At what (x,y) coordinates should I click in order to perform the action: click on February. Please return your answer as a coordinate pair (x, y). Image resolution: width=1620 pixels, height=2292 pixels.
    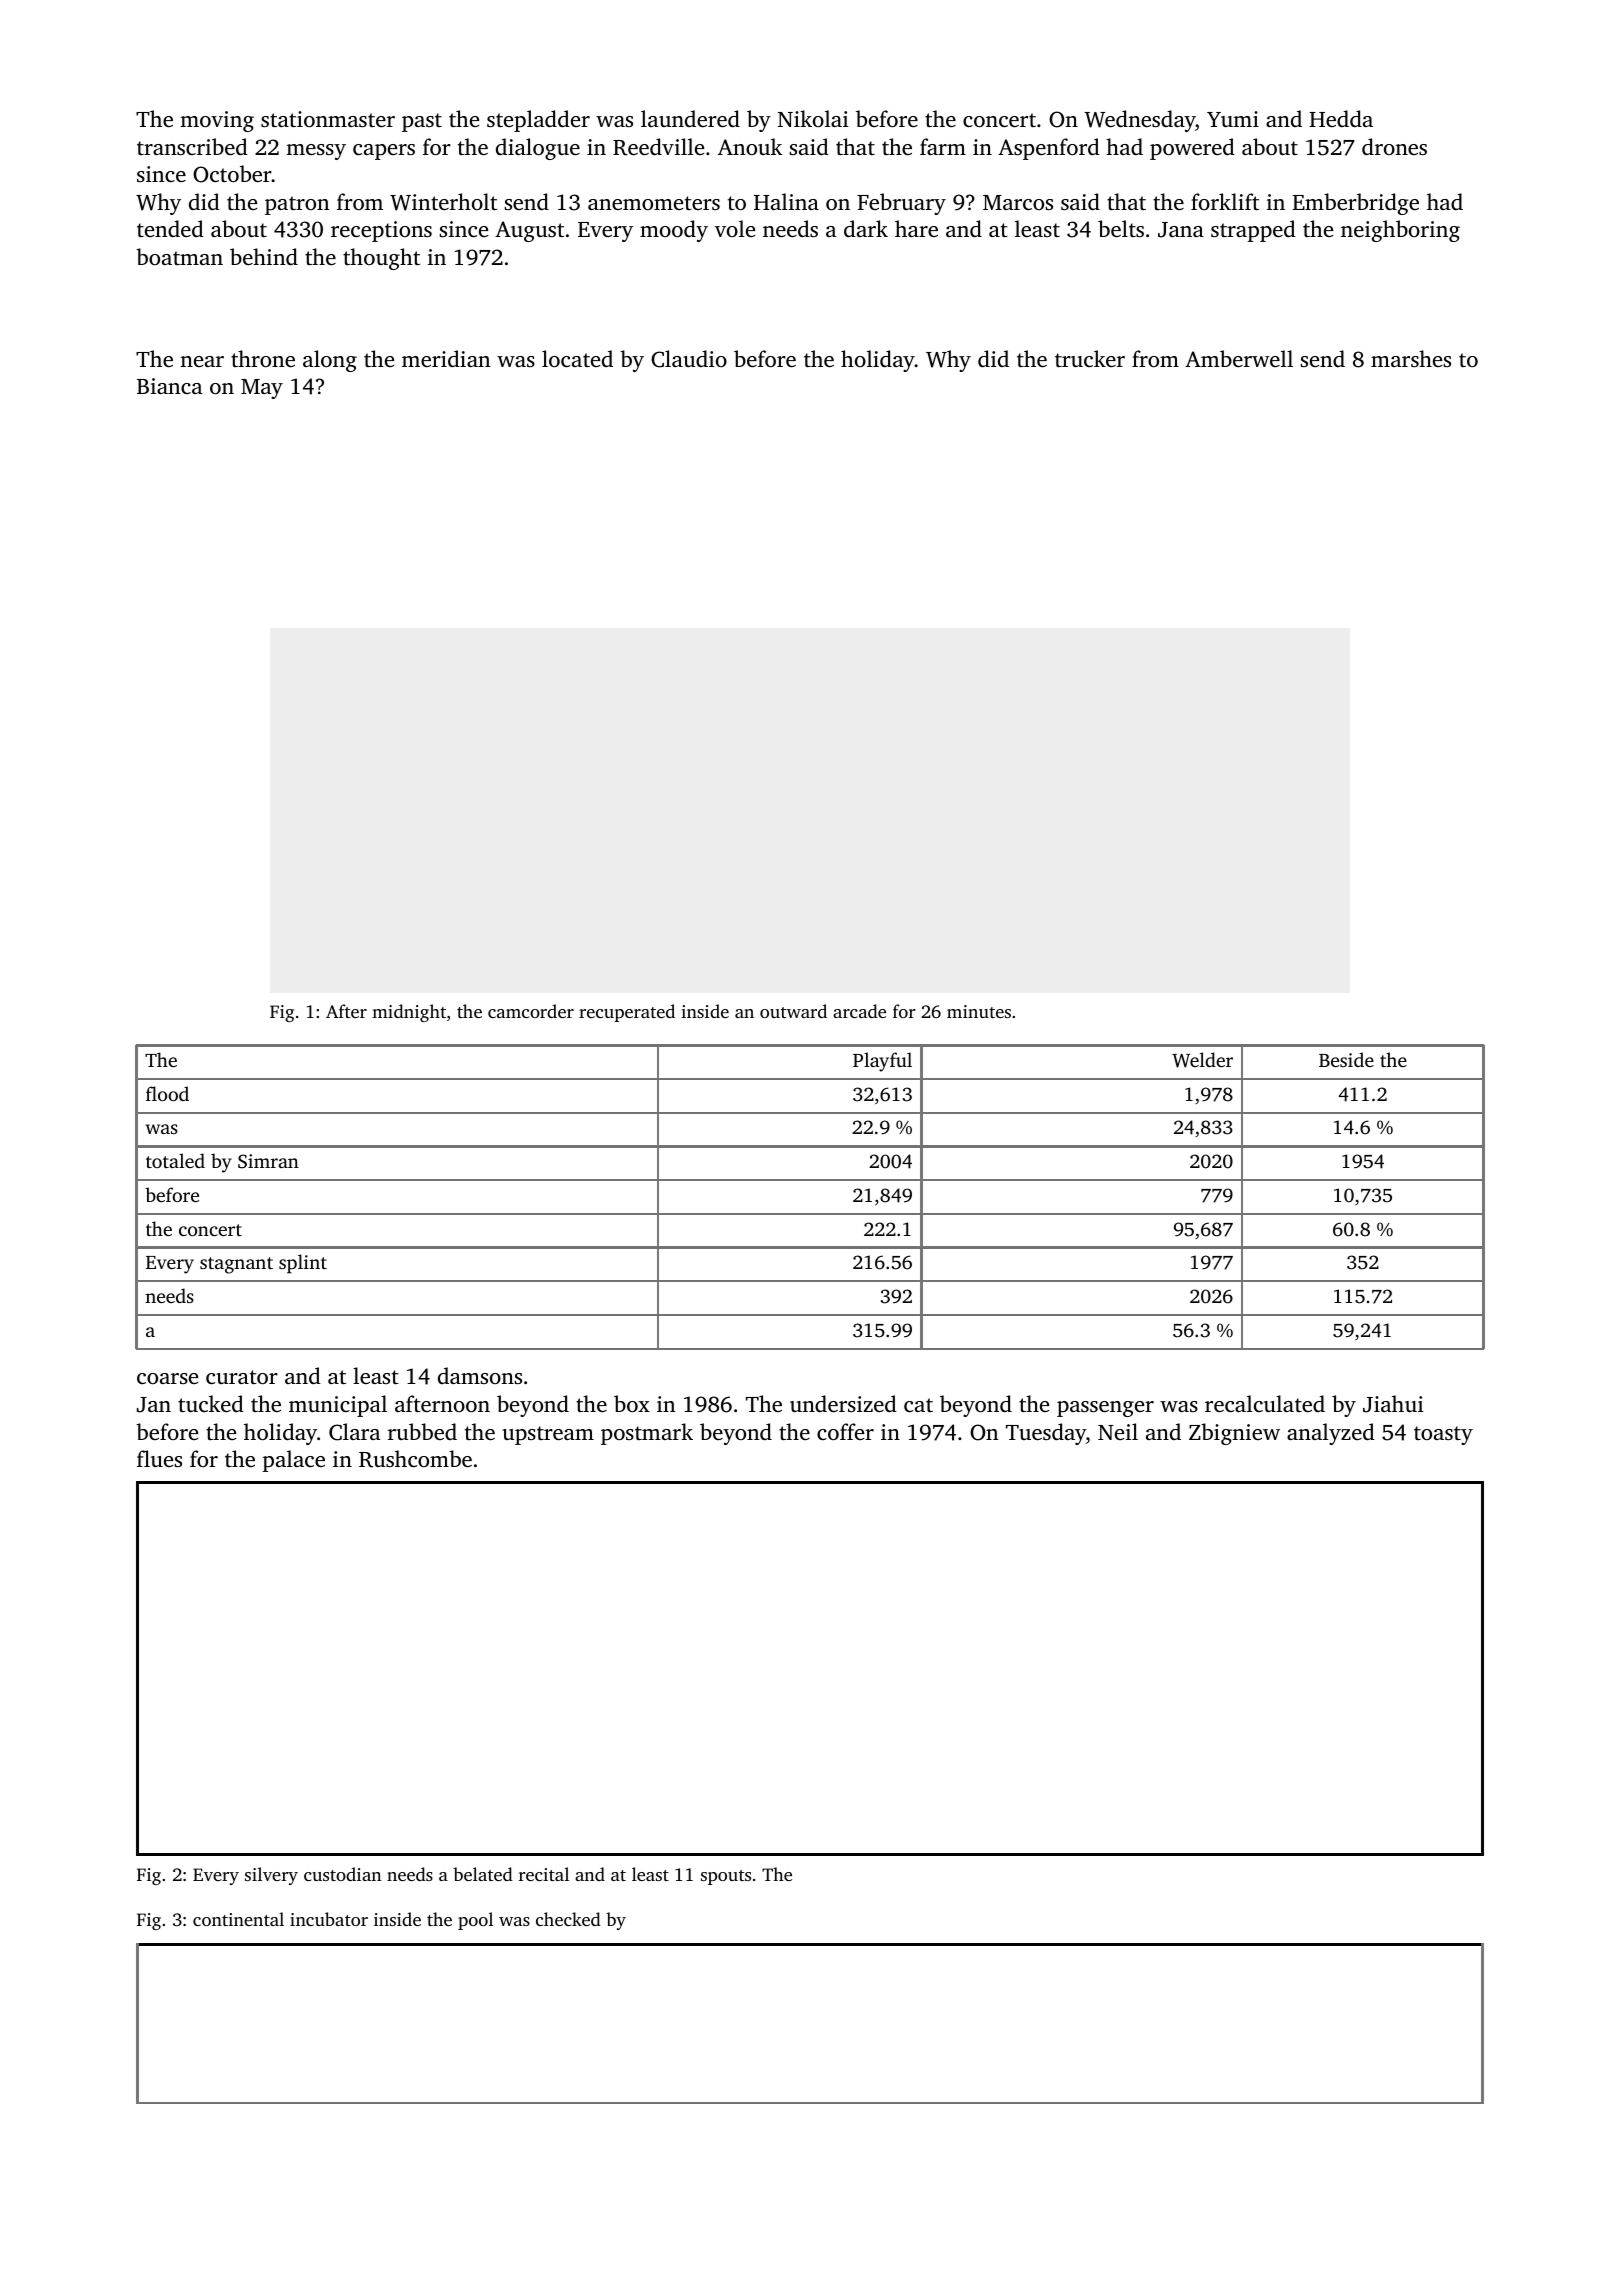
    Looking at the image, I should click on (901, 204).
